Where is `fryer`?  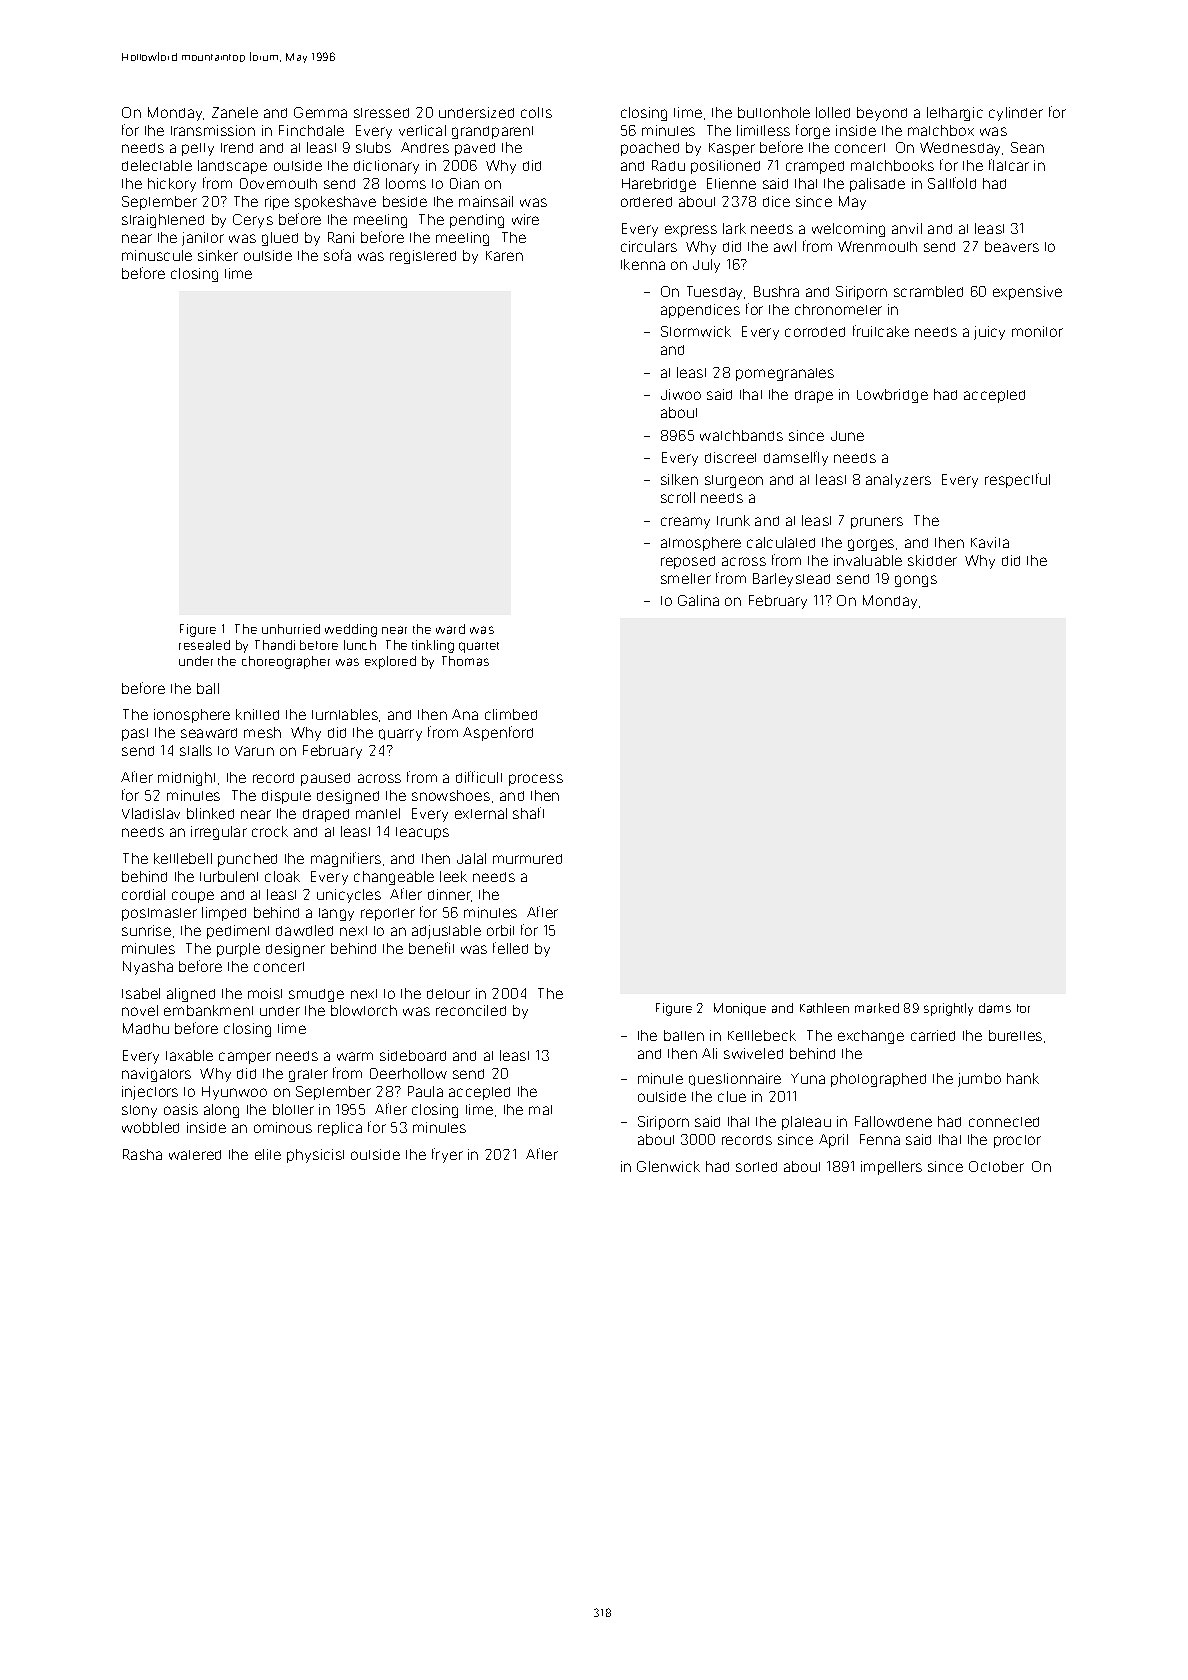 fryer is located at coordinates (447, 1155).
